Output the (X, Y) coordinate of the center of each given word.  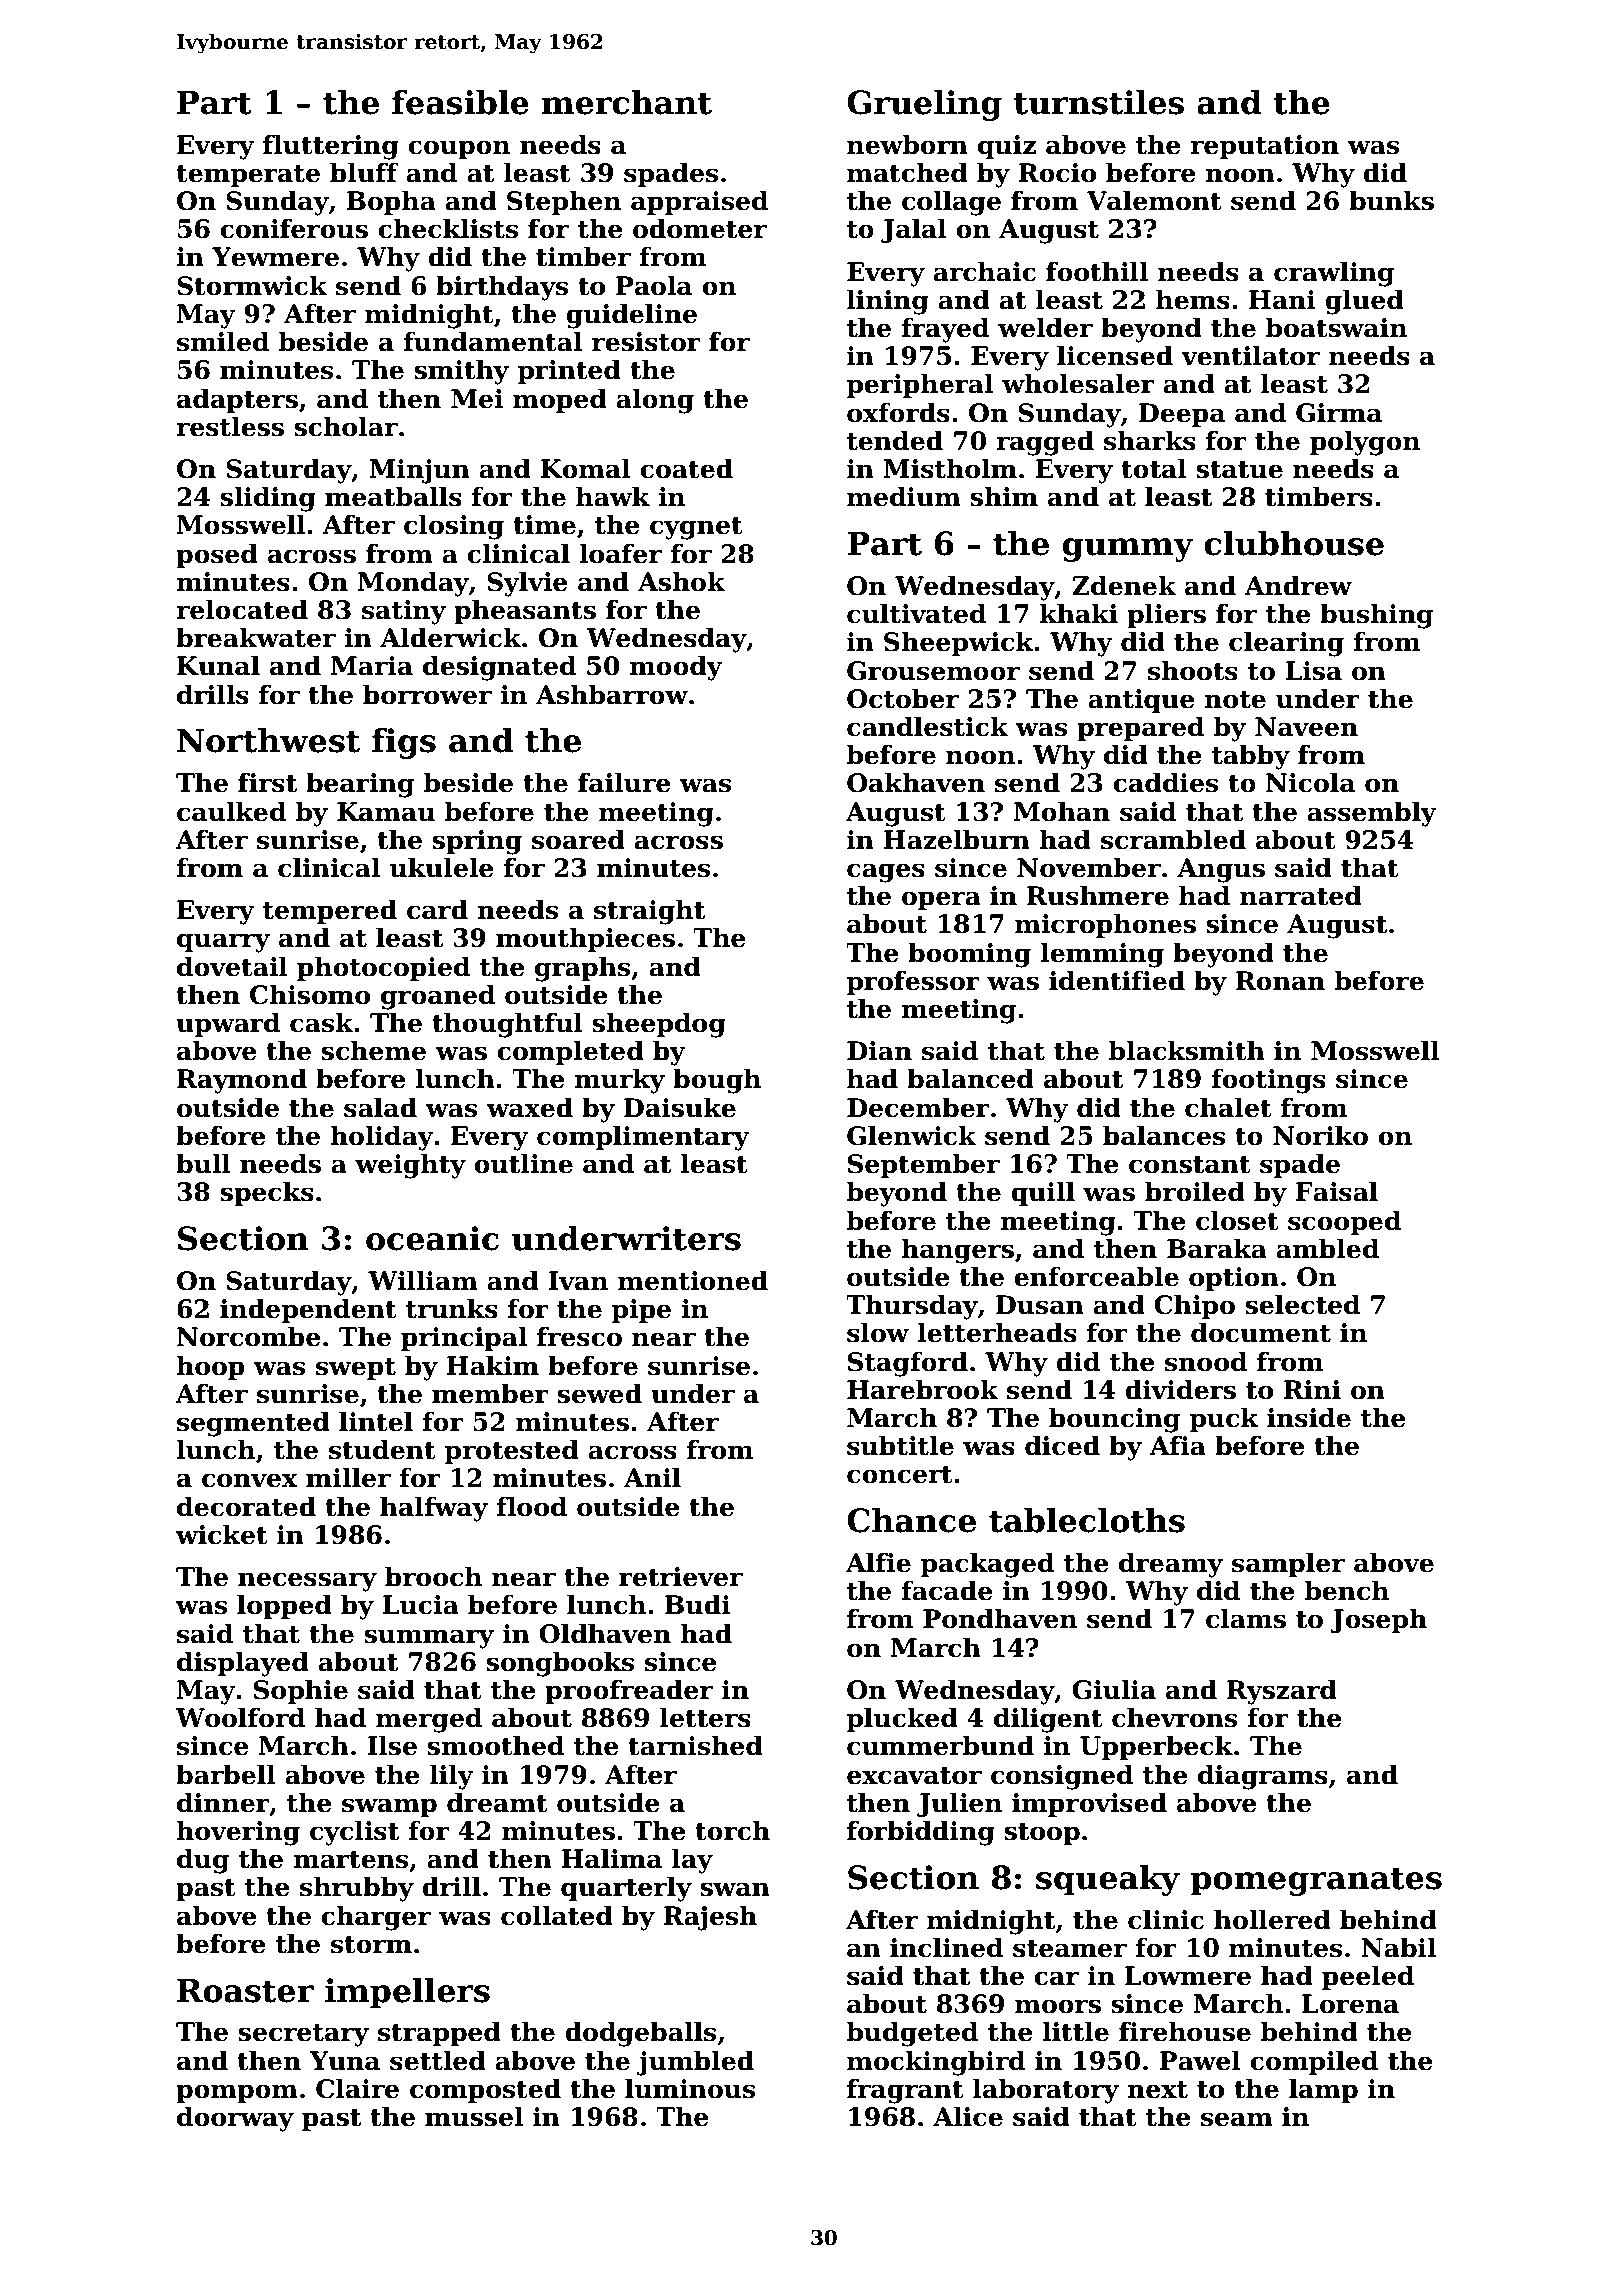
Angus (1221, 870)
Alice (968, 2116)
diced (1062, 1445)
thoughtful (507, 1025)
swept (356, 1369)
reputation (1264, 147)
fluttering (331, 147)
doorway (235, 2119)
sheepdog (659, 1025)
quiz (1007, 147)
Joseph (1378, 1620)
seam (1237, 2119)
